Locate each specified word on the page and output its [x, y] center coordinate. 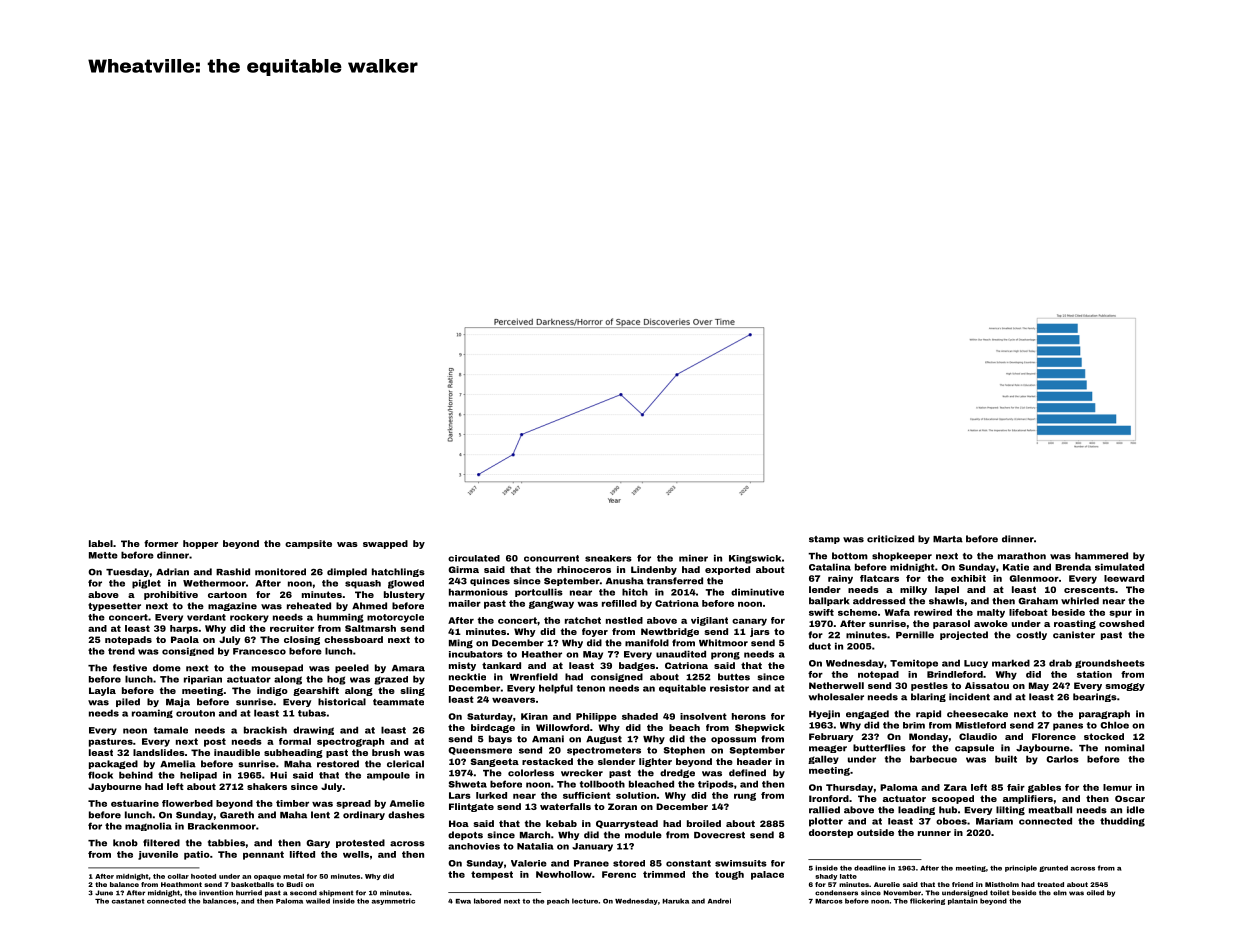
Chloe [1114, 725]
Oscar [1130, 798]
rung [745, 797]
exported [727, 570]
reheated [309, 606]
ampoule [388, 776]
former [161, 543]
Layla [102, 691]
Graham [1038, 601]
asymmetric [393, 901]
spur [1120, 614]
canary [749, 622]
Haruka [675, 901]
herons [749, 716]
